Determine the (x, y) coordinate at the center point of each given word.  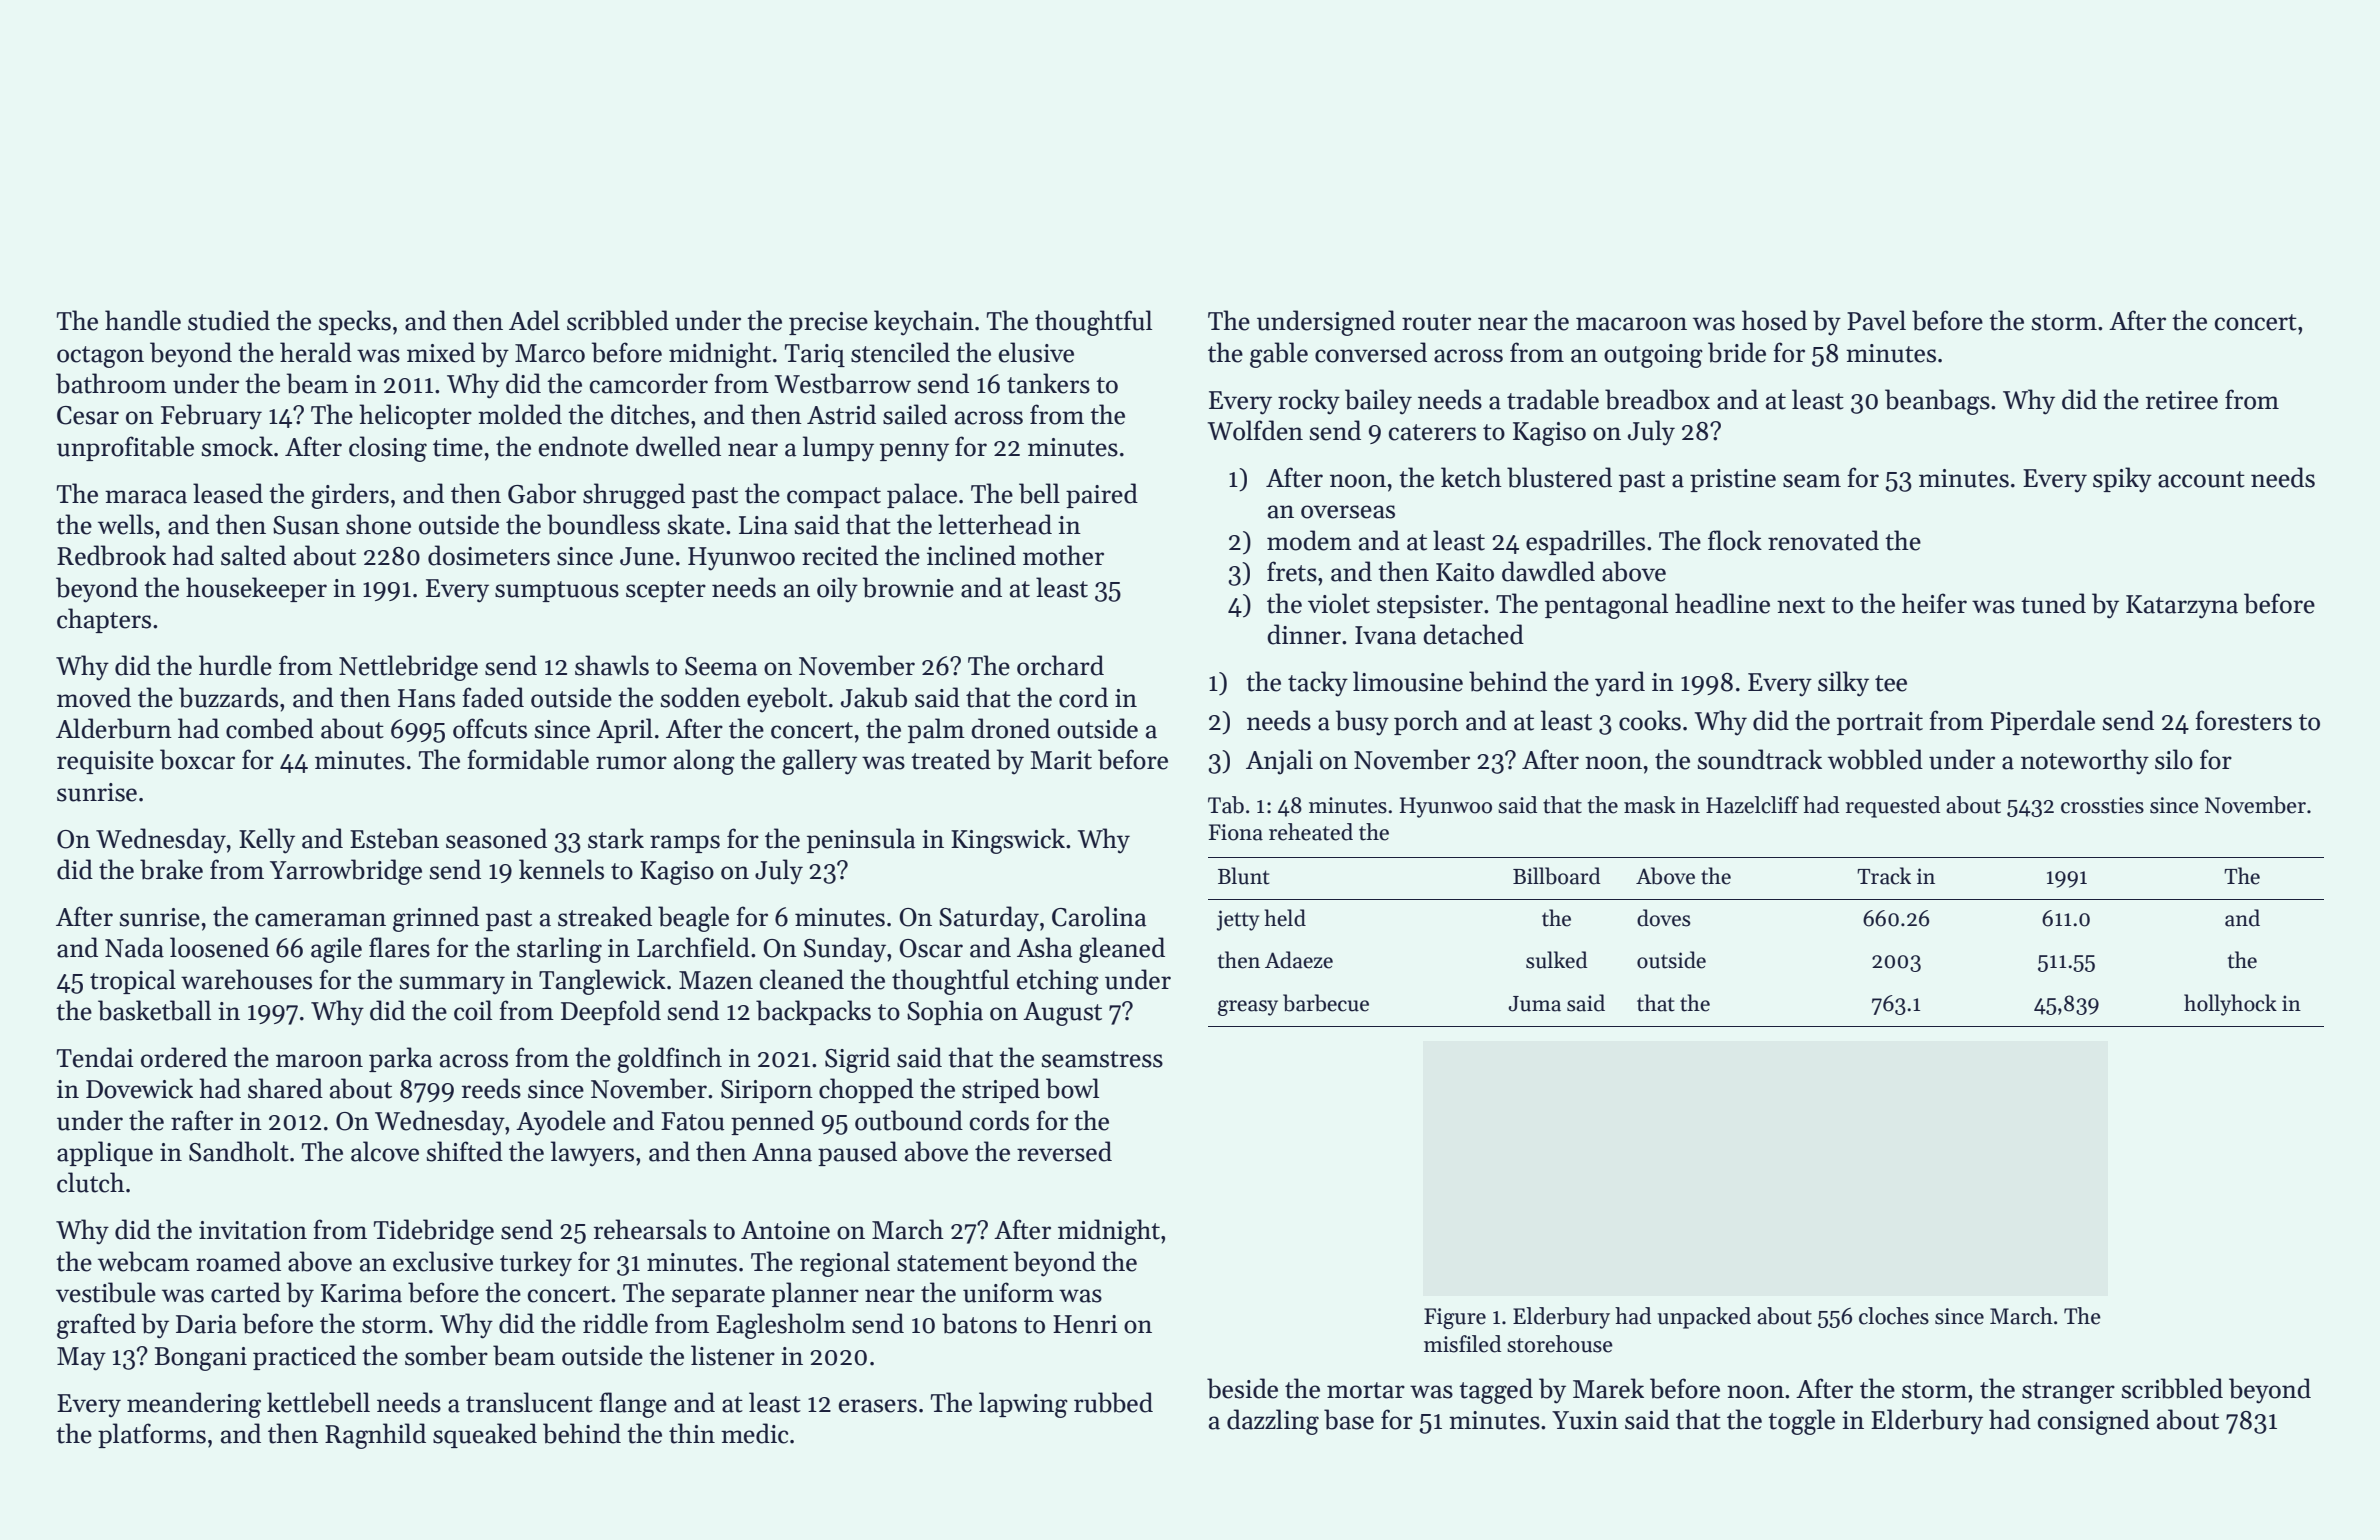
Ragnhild (375, 1436)
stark (616, 838)
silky (1843, 684)
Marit (1061, 760)
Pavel (1876, 320)
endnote (583, 446)
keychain (924, 323)
